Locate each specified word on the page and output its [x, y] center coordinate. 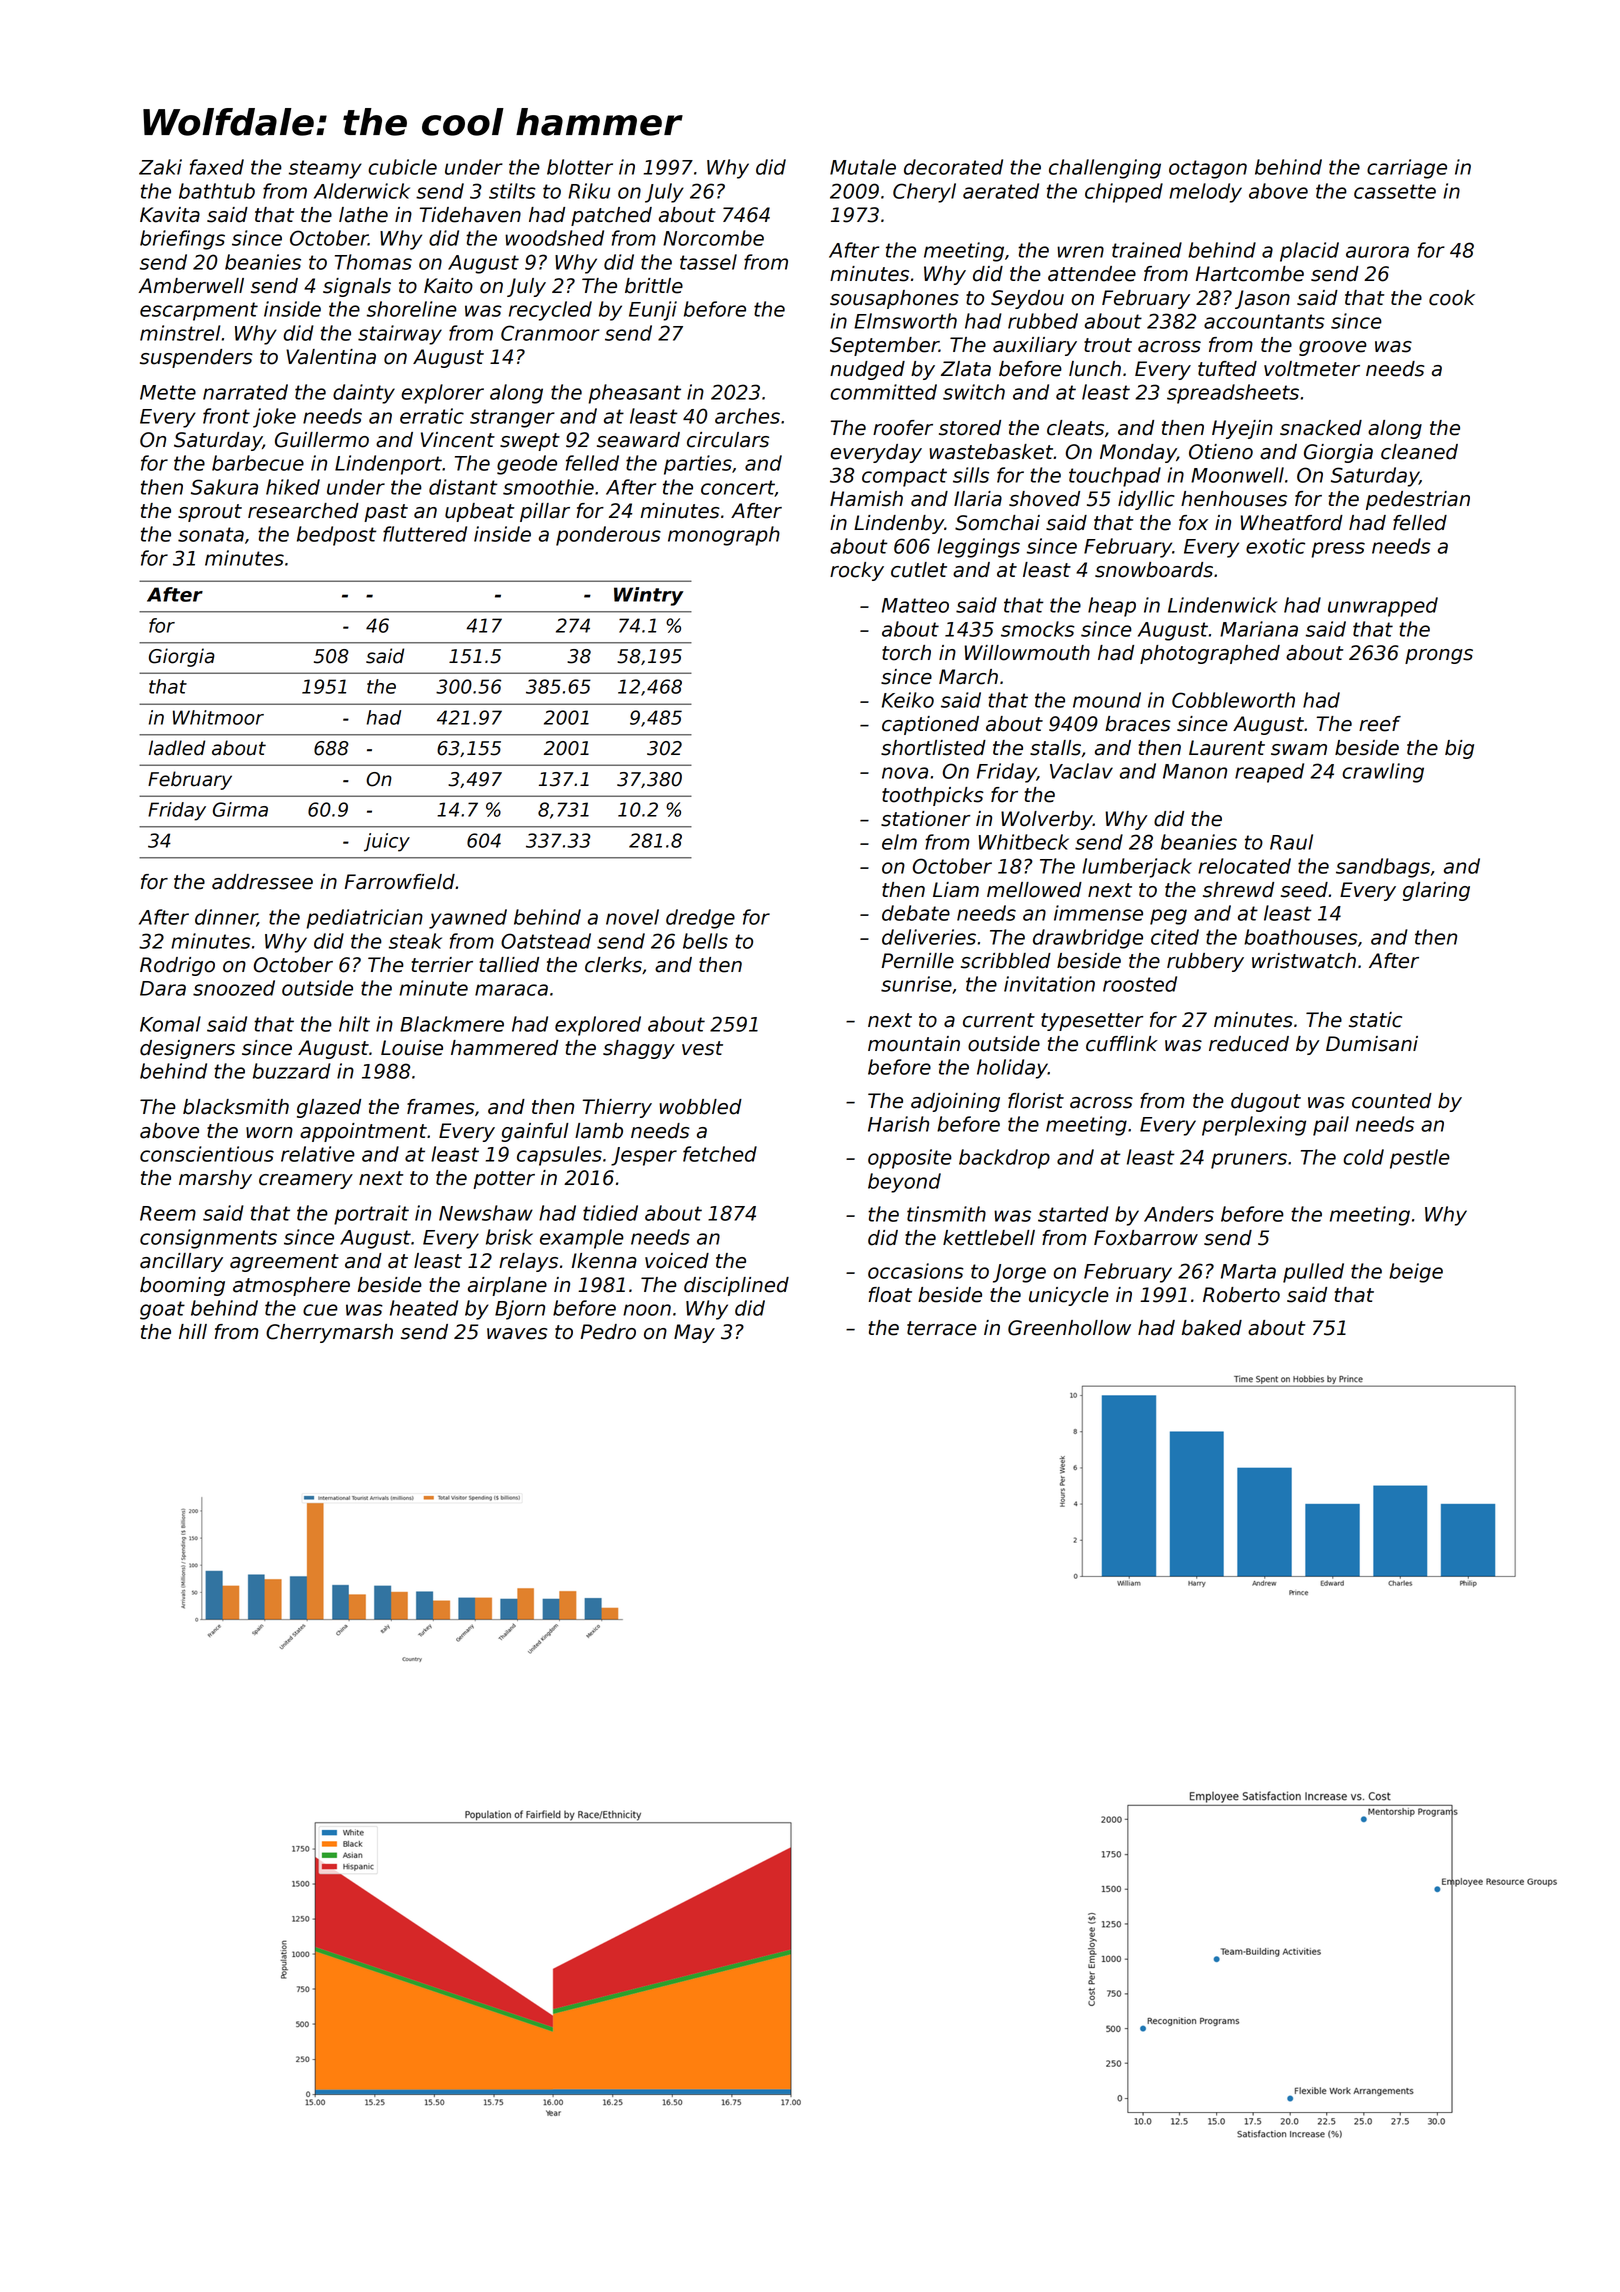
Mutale [863, 167]
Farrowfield [400, 882]
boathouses [1301, 937]
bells [705, 941]
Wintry [649, 596]
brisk [509, 1237]
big [1459, 749]
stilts [512, 191]
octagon [1208, 169]
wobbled [700, 1107]
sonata [211, 534]
